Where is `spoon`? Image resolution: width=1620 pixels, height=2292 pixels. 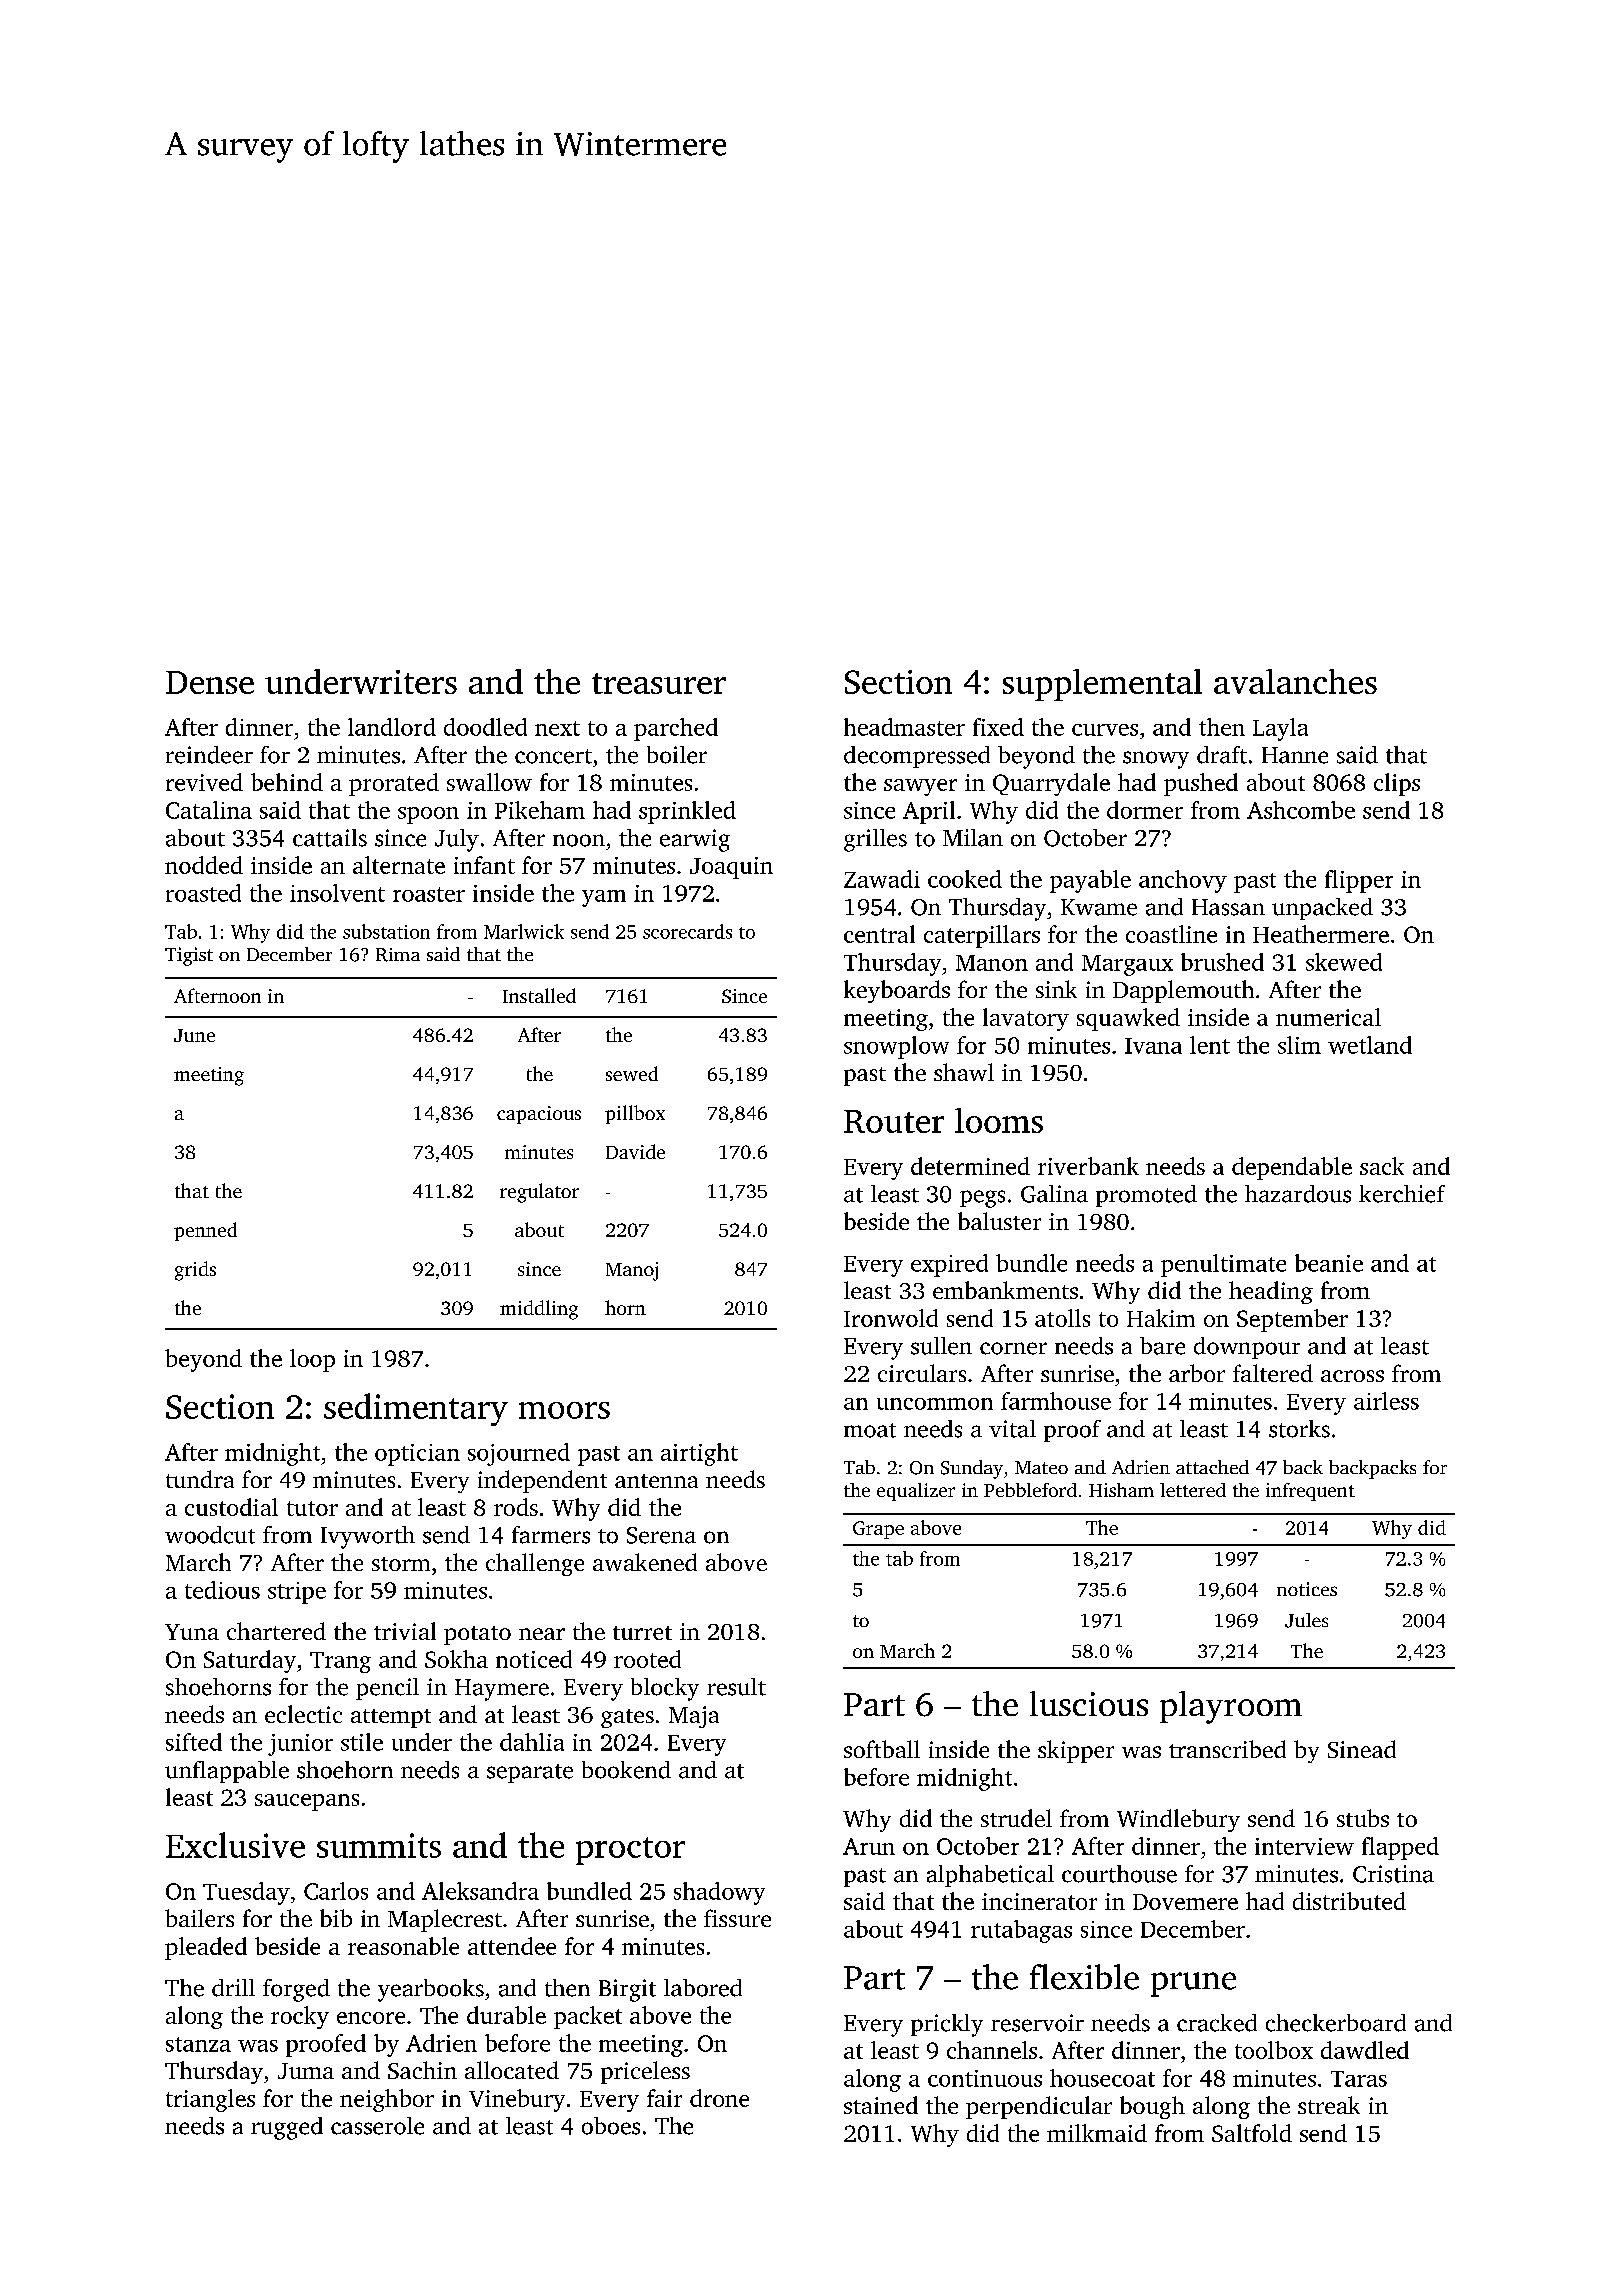
spoon is located at coordinates (428, 815).
